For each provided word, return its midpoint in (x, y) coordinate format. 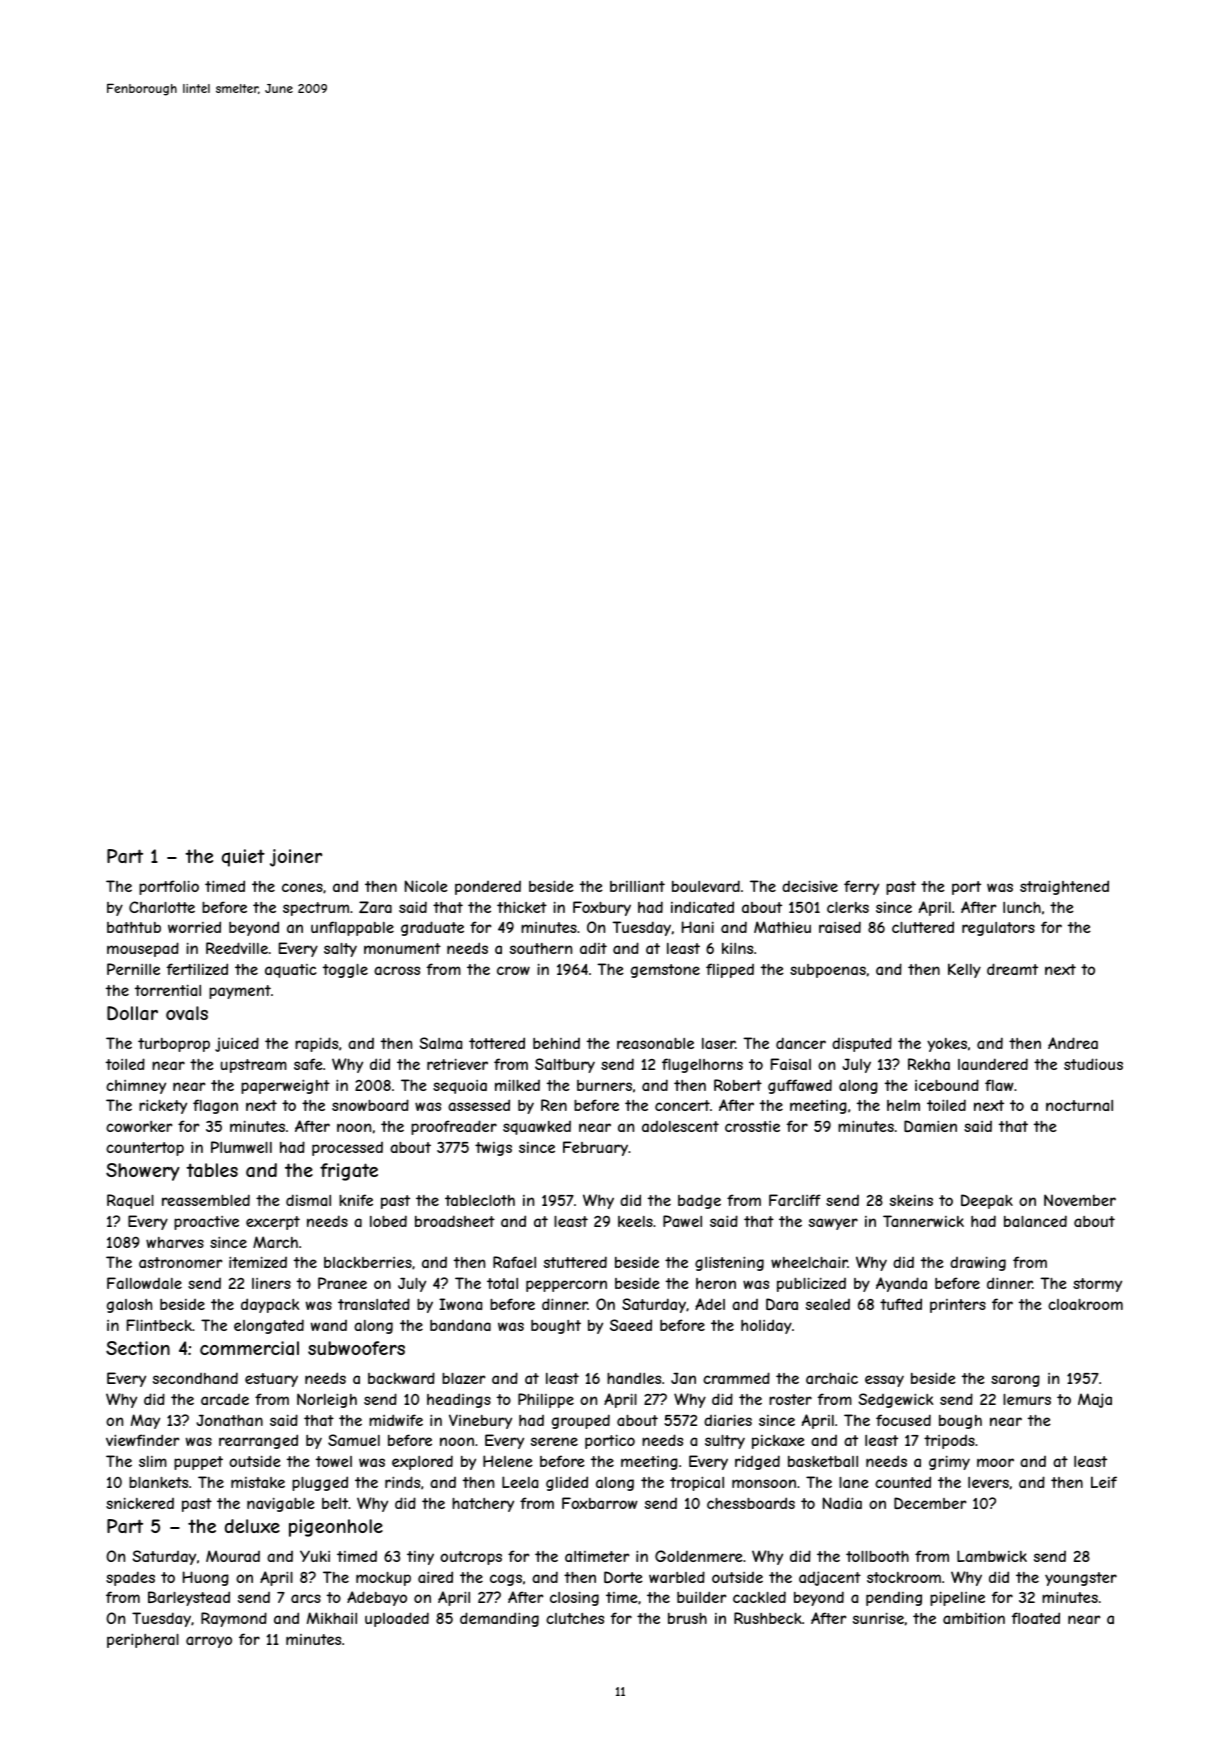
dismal (308, 1200)
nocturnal (1079, 1105)
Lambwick (992, 1556)
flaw (999, 1085)
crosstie (752, 1126)
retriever (457, 1064)
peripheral (143, 1640)
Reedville (237, 948)
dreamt (1012, 969)
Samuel (354, 1440)
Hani (698, 927)
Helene (508, 1461)
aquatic (291, 971)
